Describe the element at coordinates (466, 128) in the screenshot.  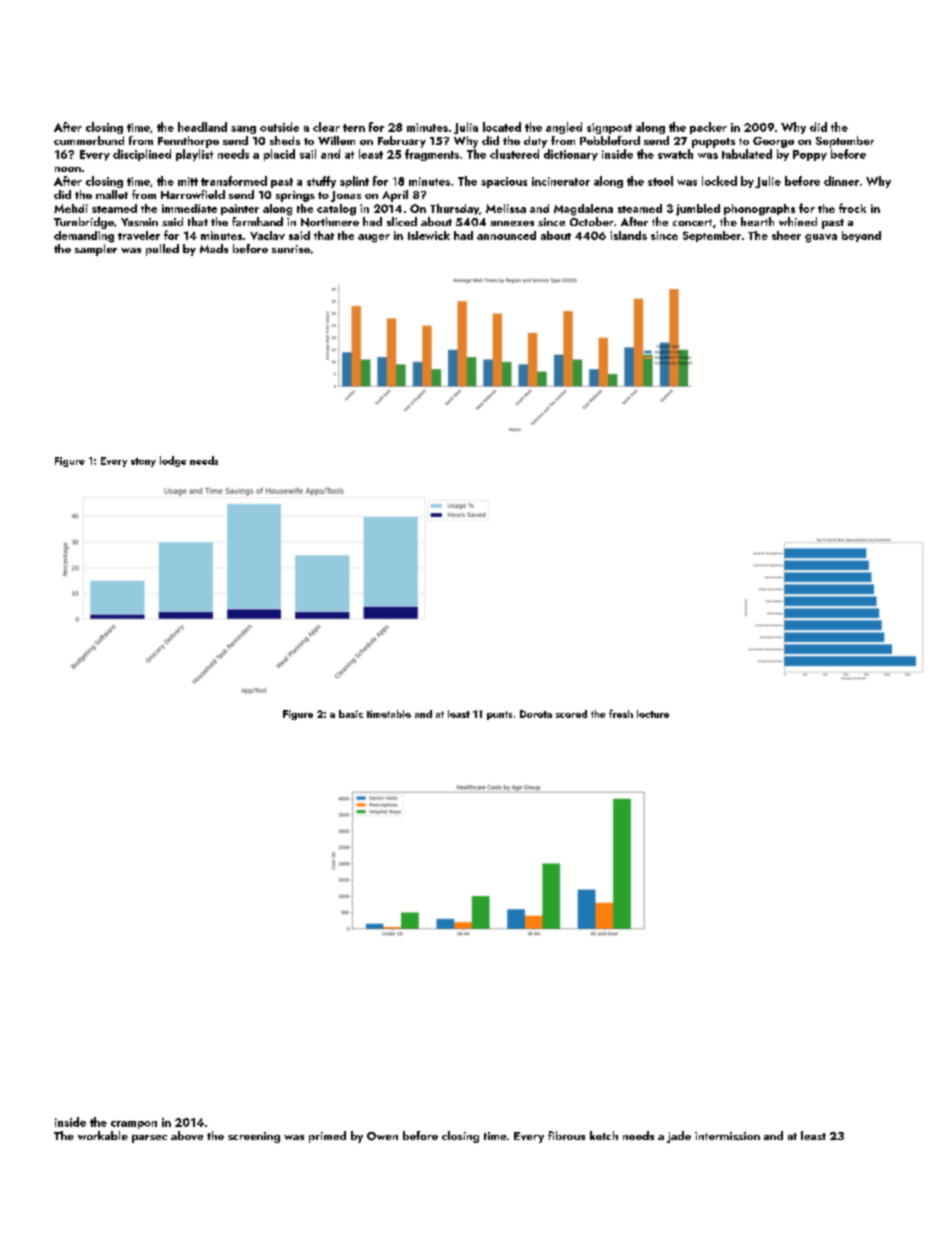
I see `Julia` at that location.
